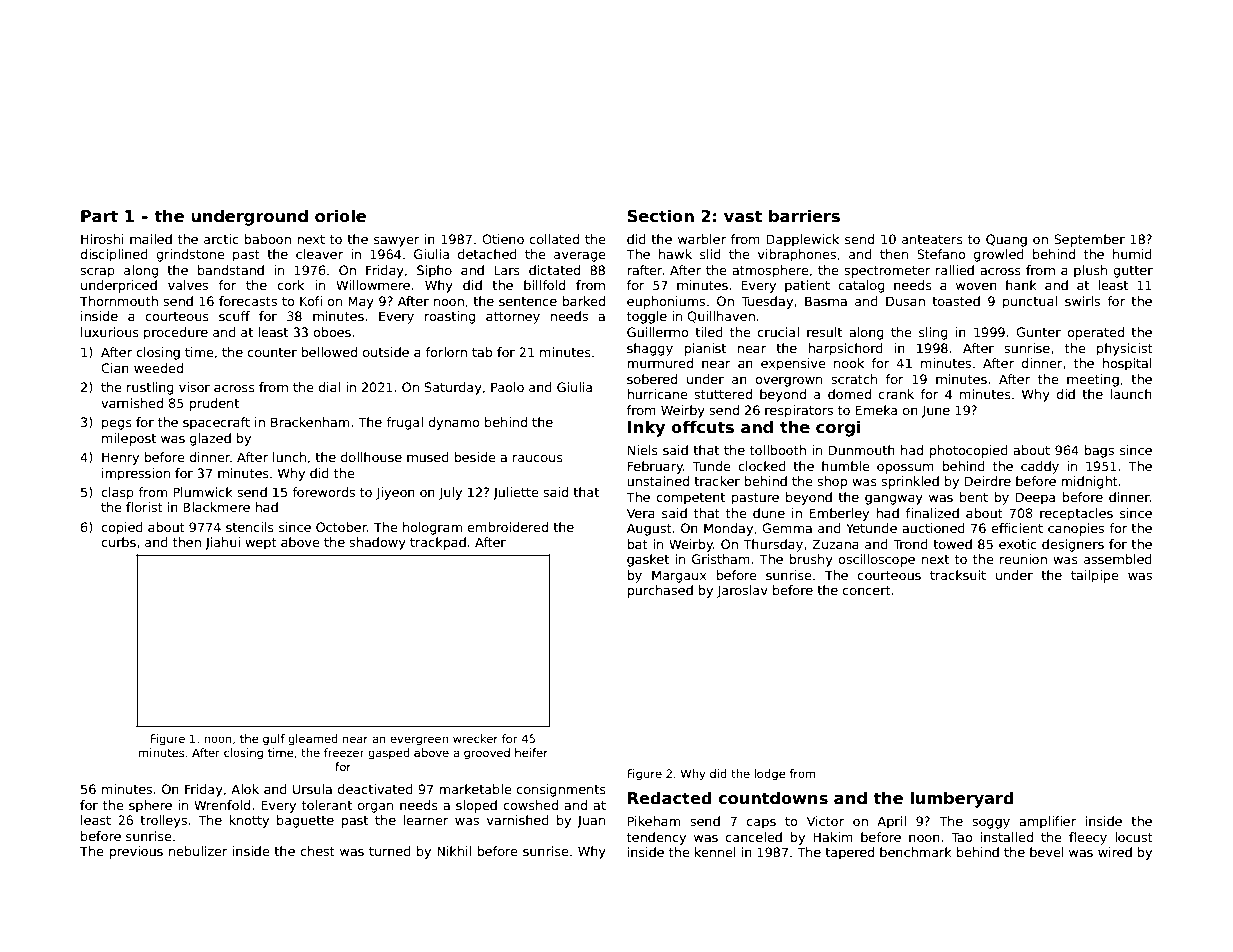 The height and width of the page is (952, 1233). What do you see at coordinates (1089, 240) in the page?
I see `September` at bounding box center [1089, 240].
